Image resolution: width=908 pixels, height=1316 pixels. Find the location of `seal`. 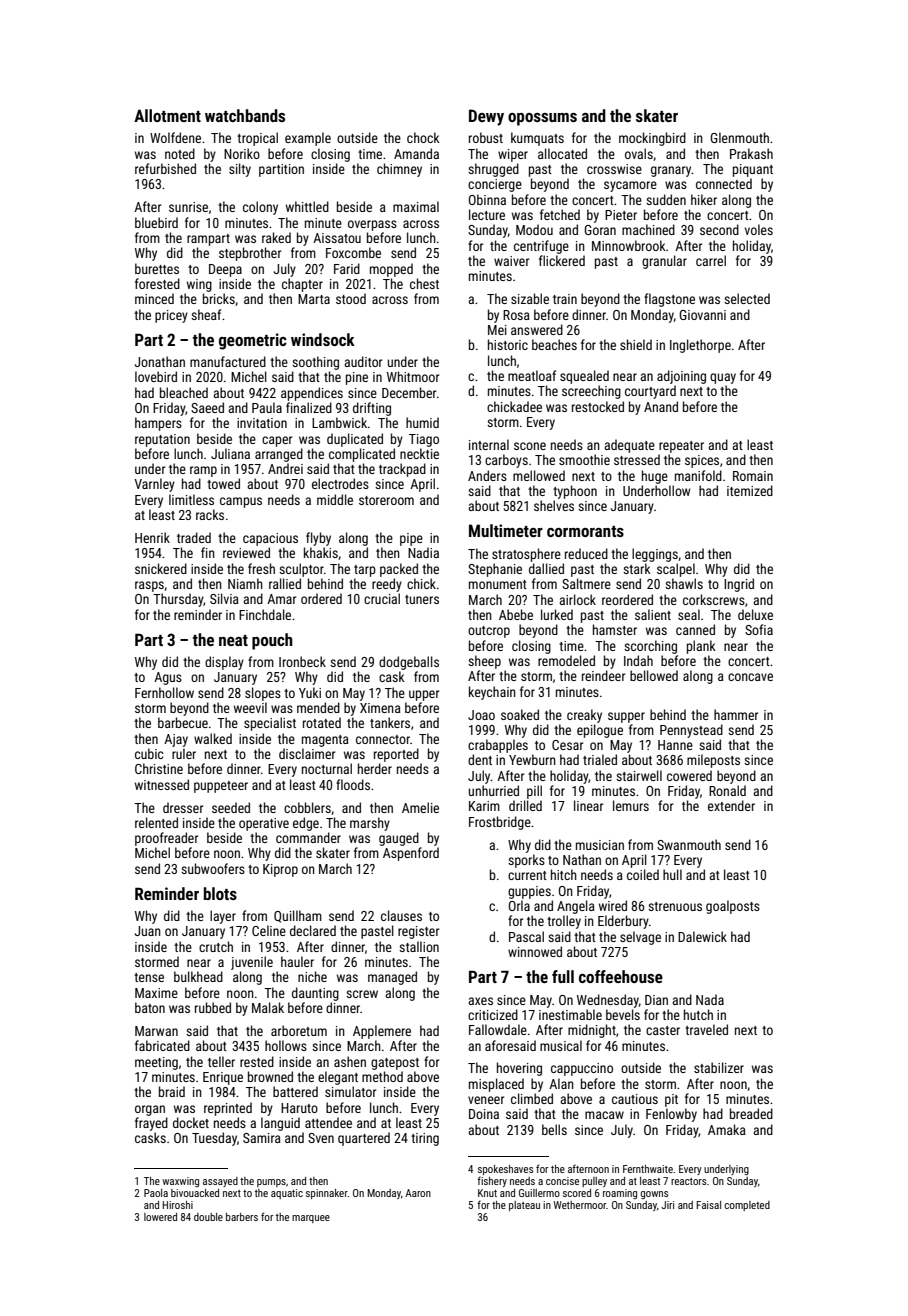

seal is located at coordinates (689, 614).
